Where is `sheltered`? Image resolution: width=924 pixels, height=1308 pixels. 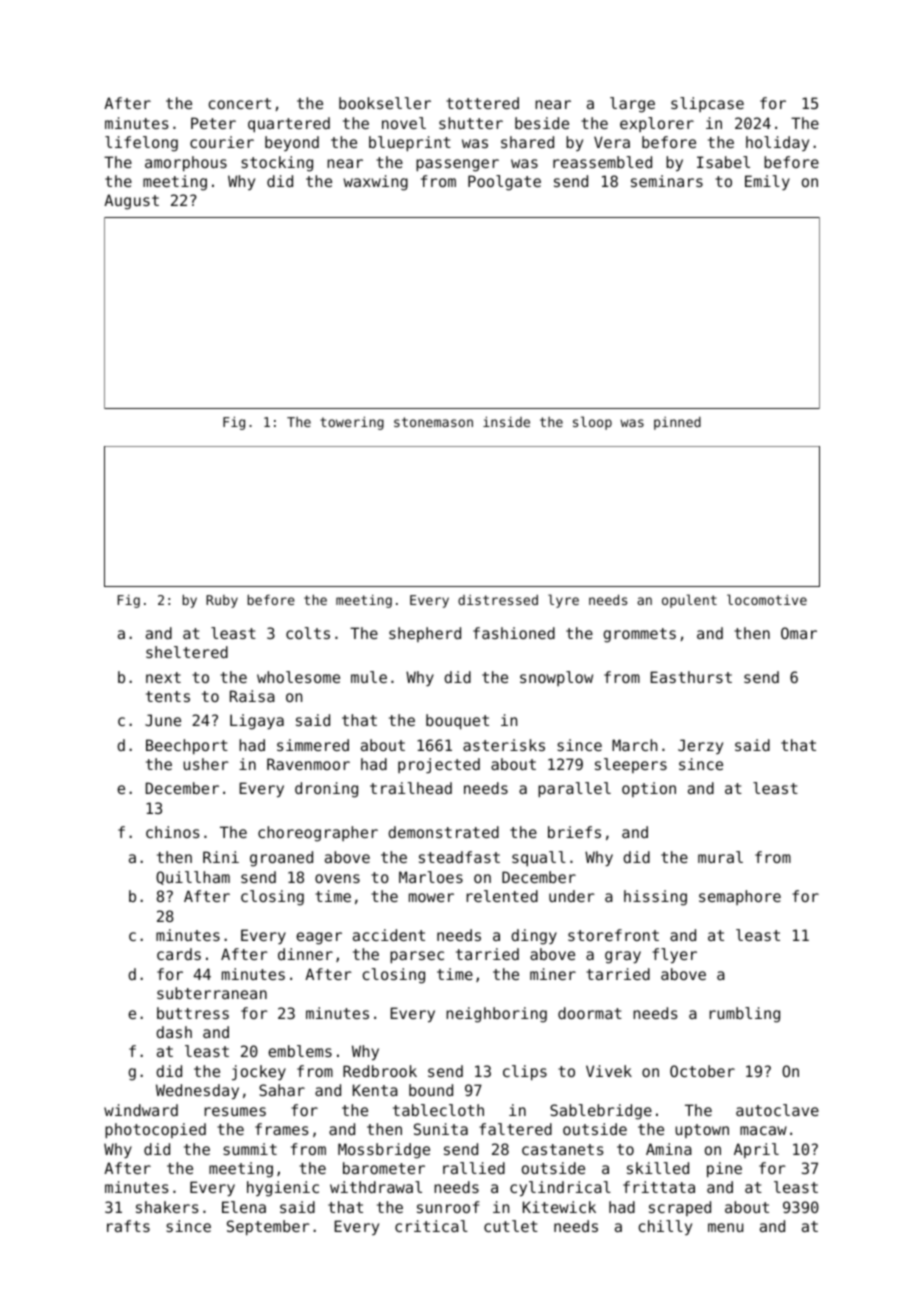 sheltered is located at coordinates (187, 652).
